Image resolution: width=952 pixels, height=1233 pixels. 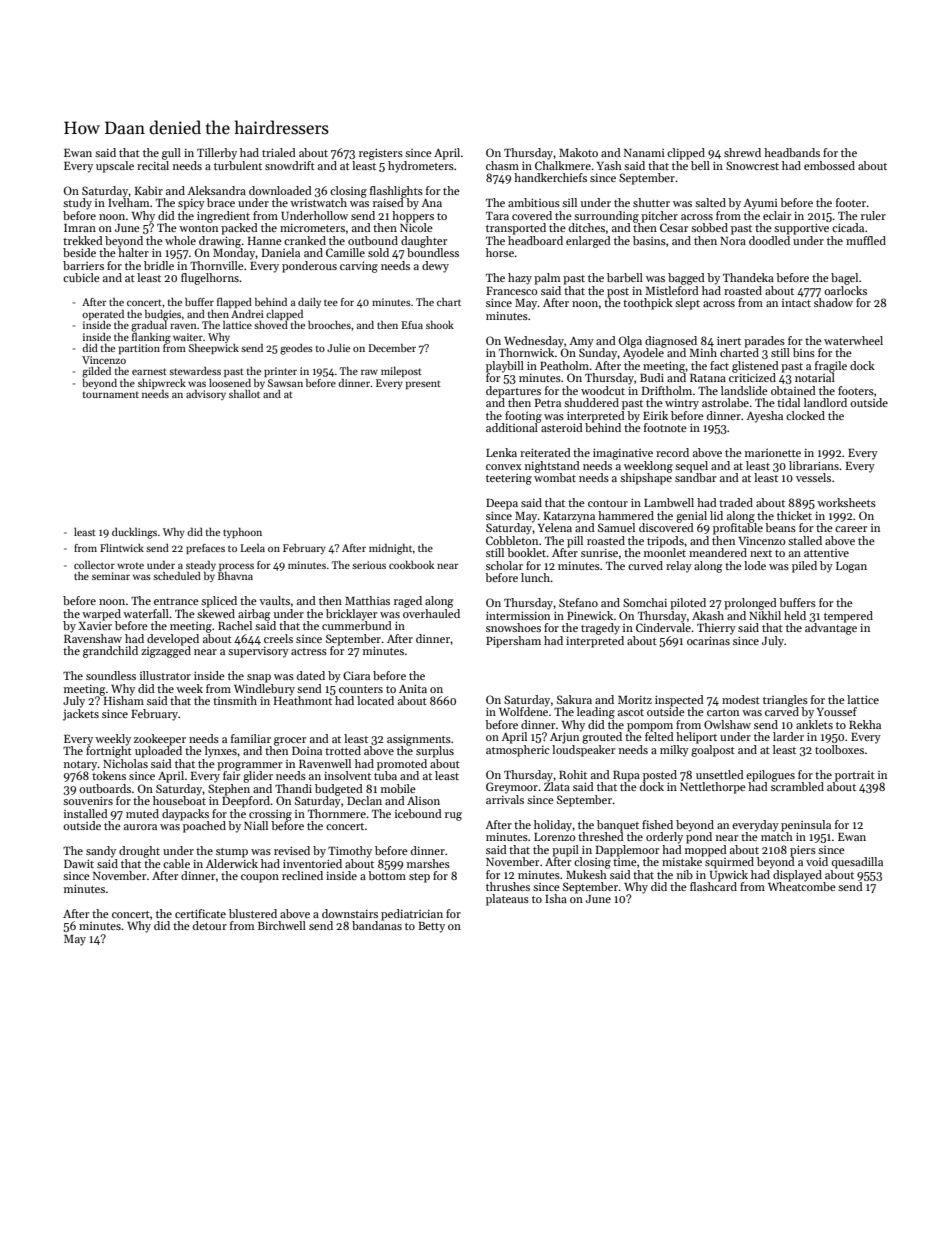 What do you see at coordinates (378, 252) in the screenshot?
I see `sold` at bounding box center [378, 252].
